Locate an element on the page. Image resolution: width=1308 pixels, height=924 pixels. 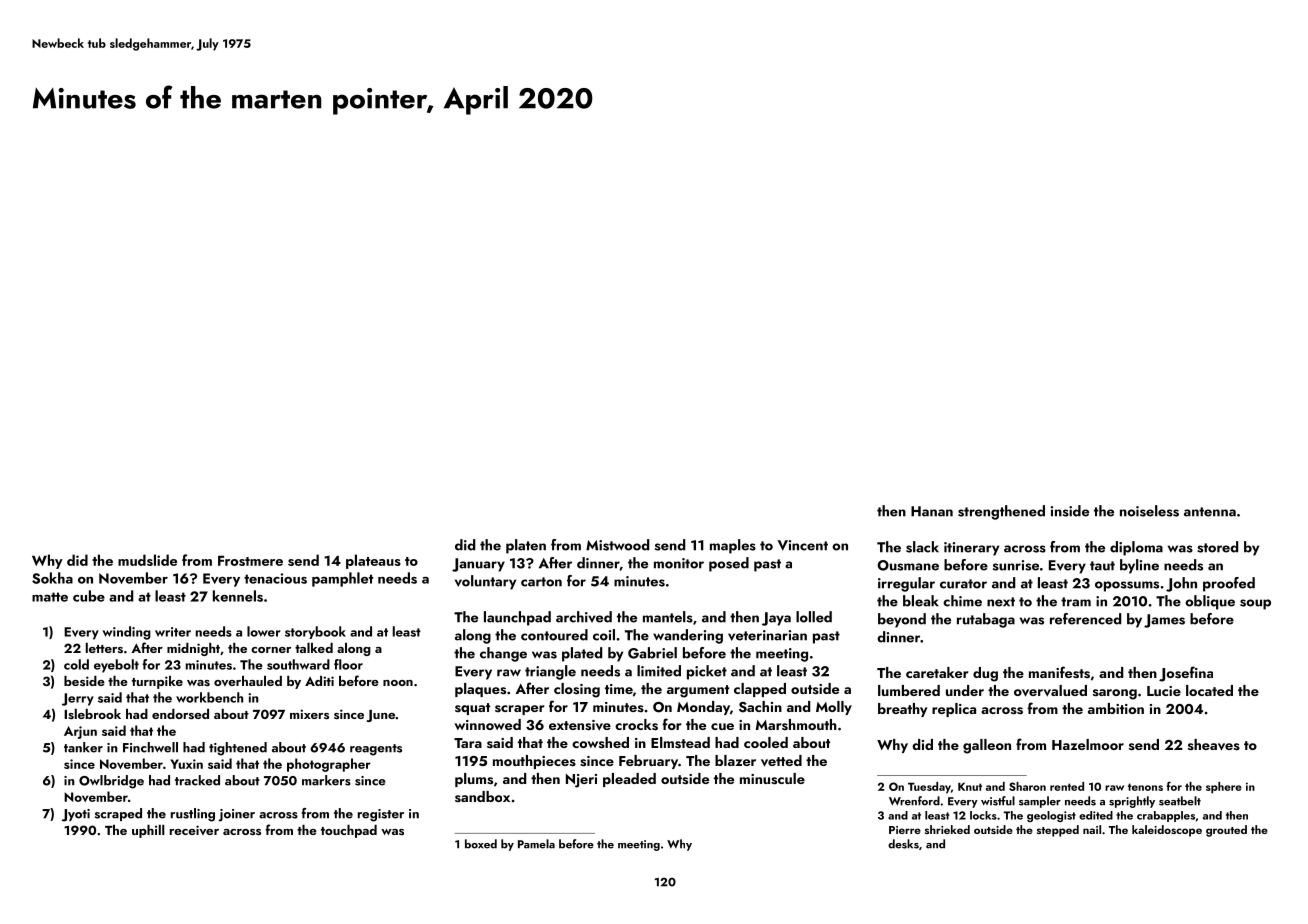
Marshmouth is located at coordinates (796, 724).
